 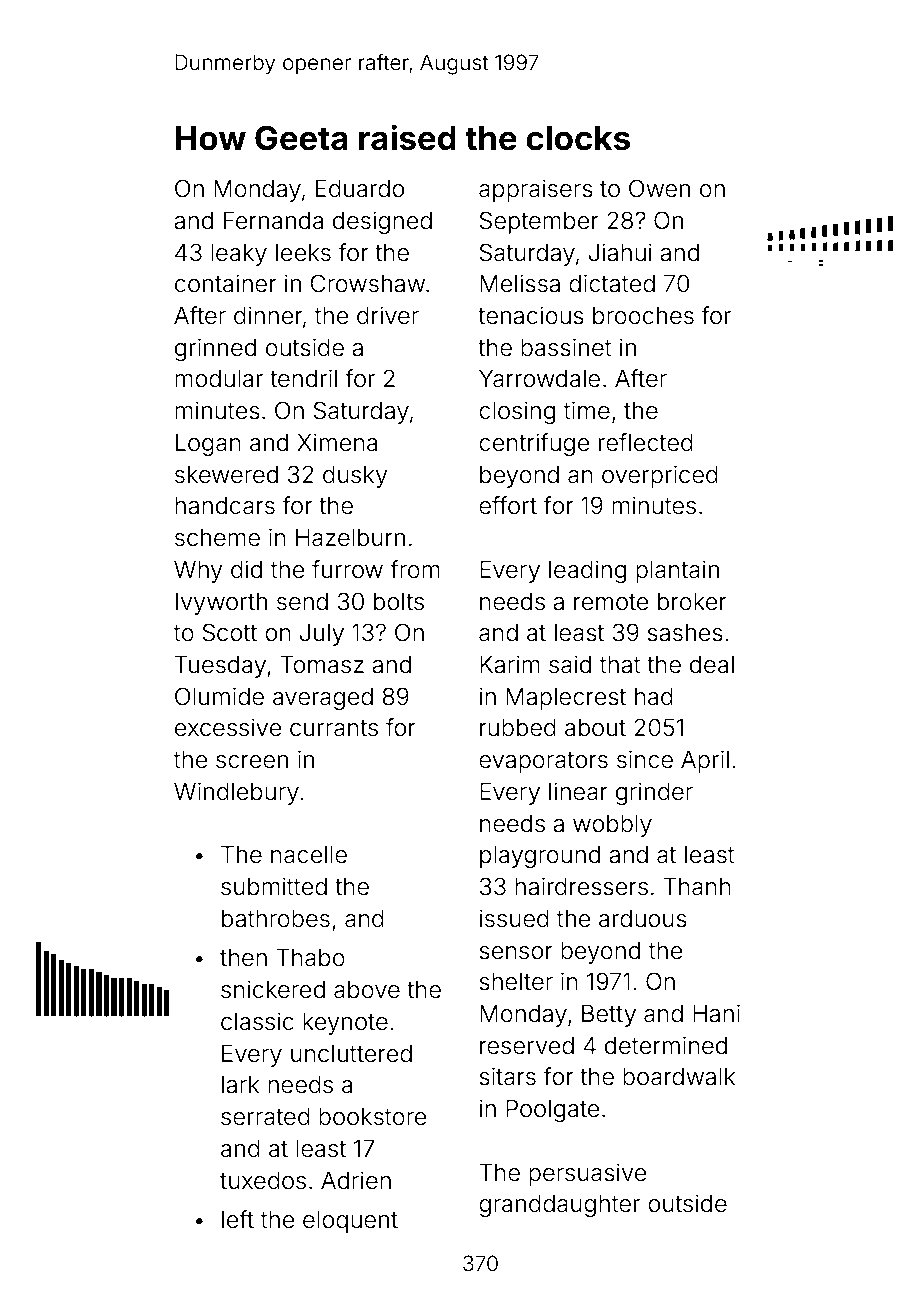 I want to click on Logan, so click(x=208, y=445).
